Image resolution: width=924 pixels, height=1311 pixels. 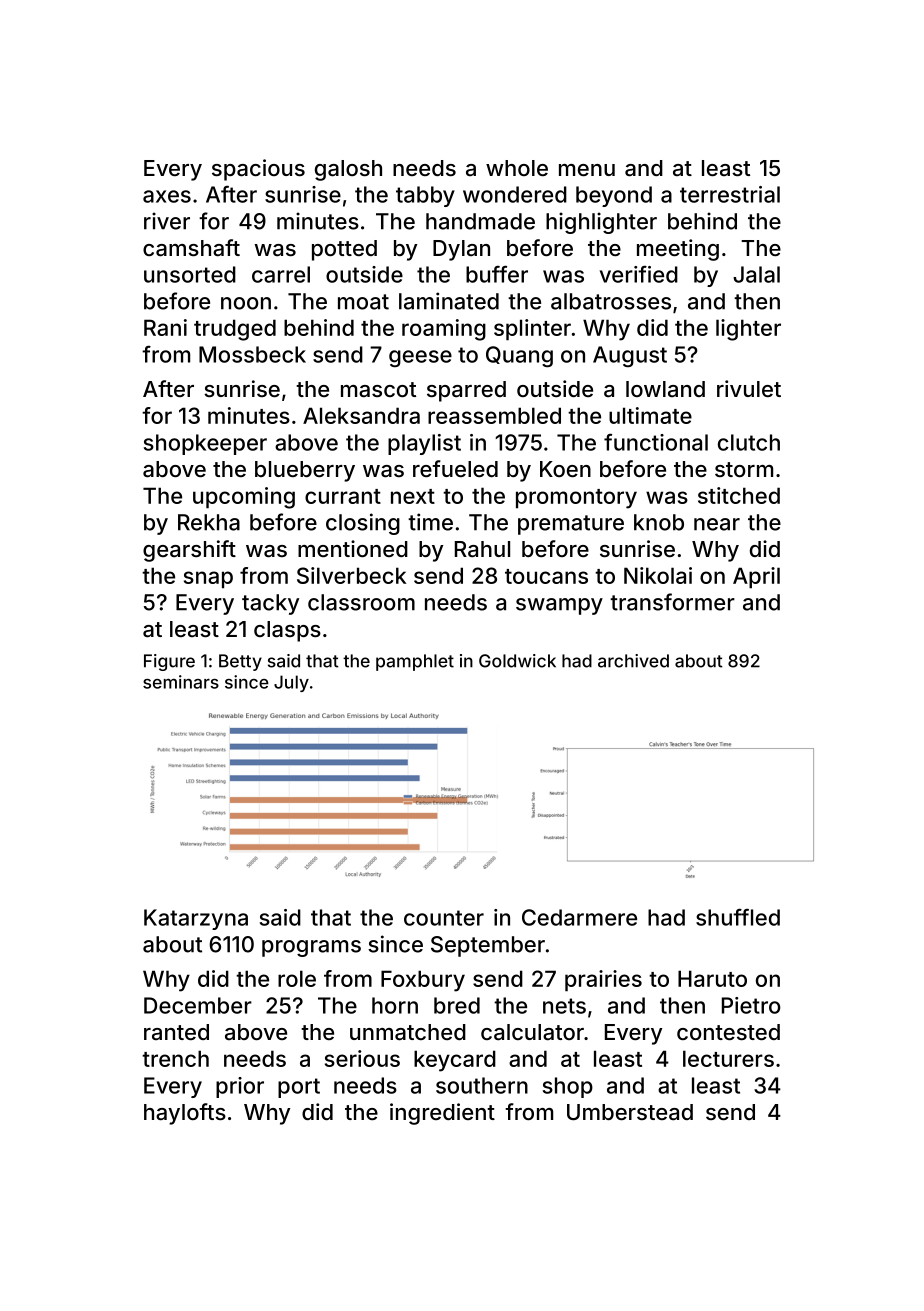 What do you see at coordinates (576, 499) in the screenshot?
I see `promontory` at bounding box center [576, 499].
